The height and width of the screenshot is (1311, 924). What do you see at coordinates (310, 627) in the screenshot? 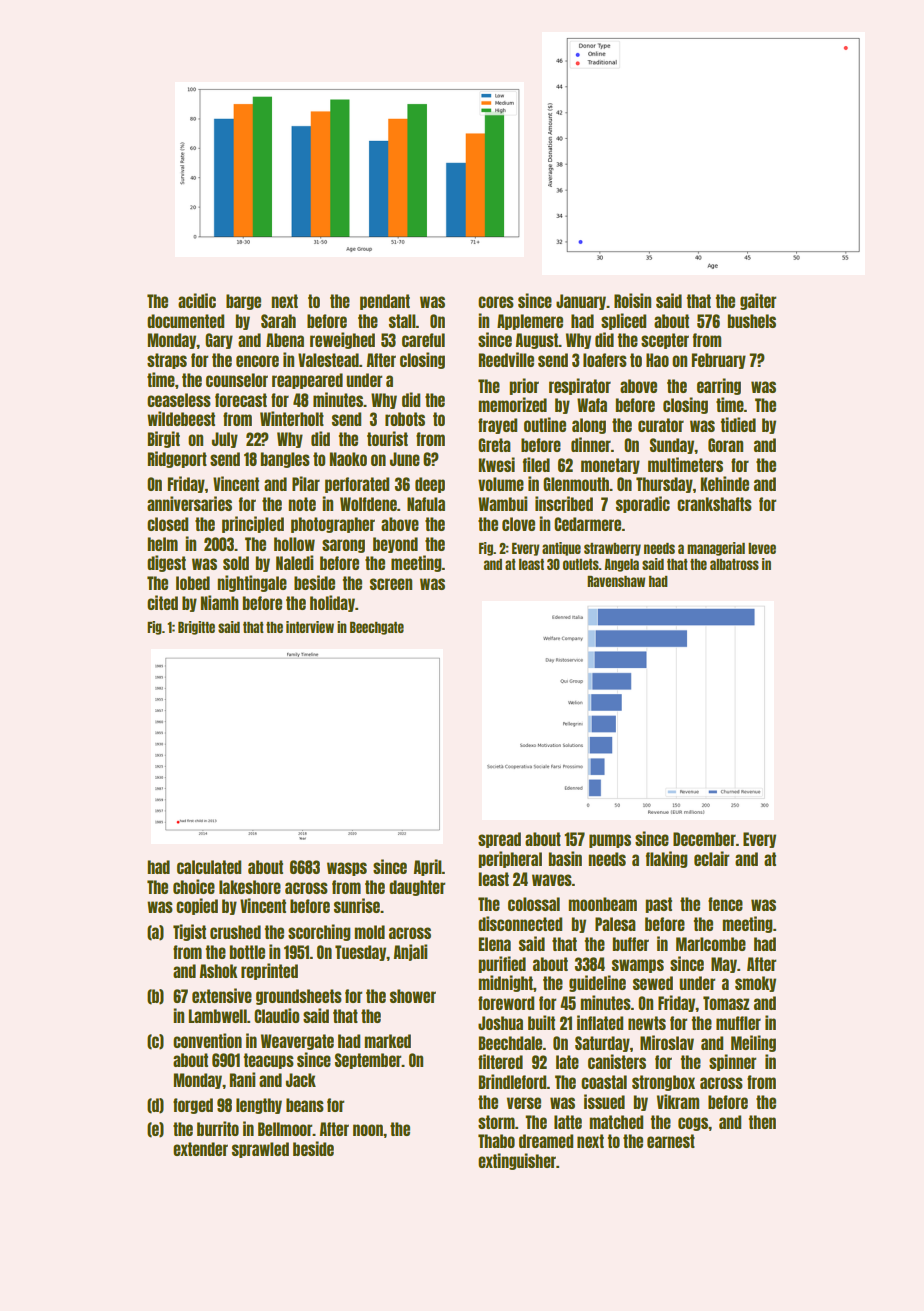
I see `interview` at bounding box center [310, 627].
